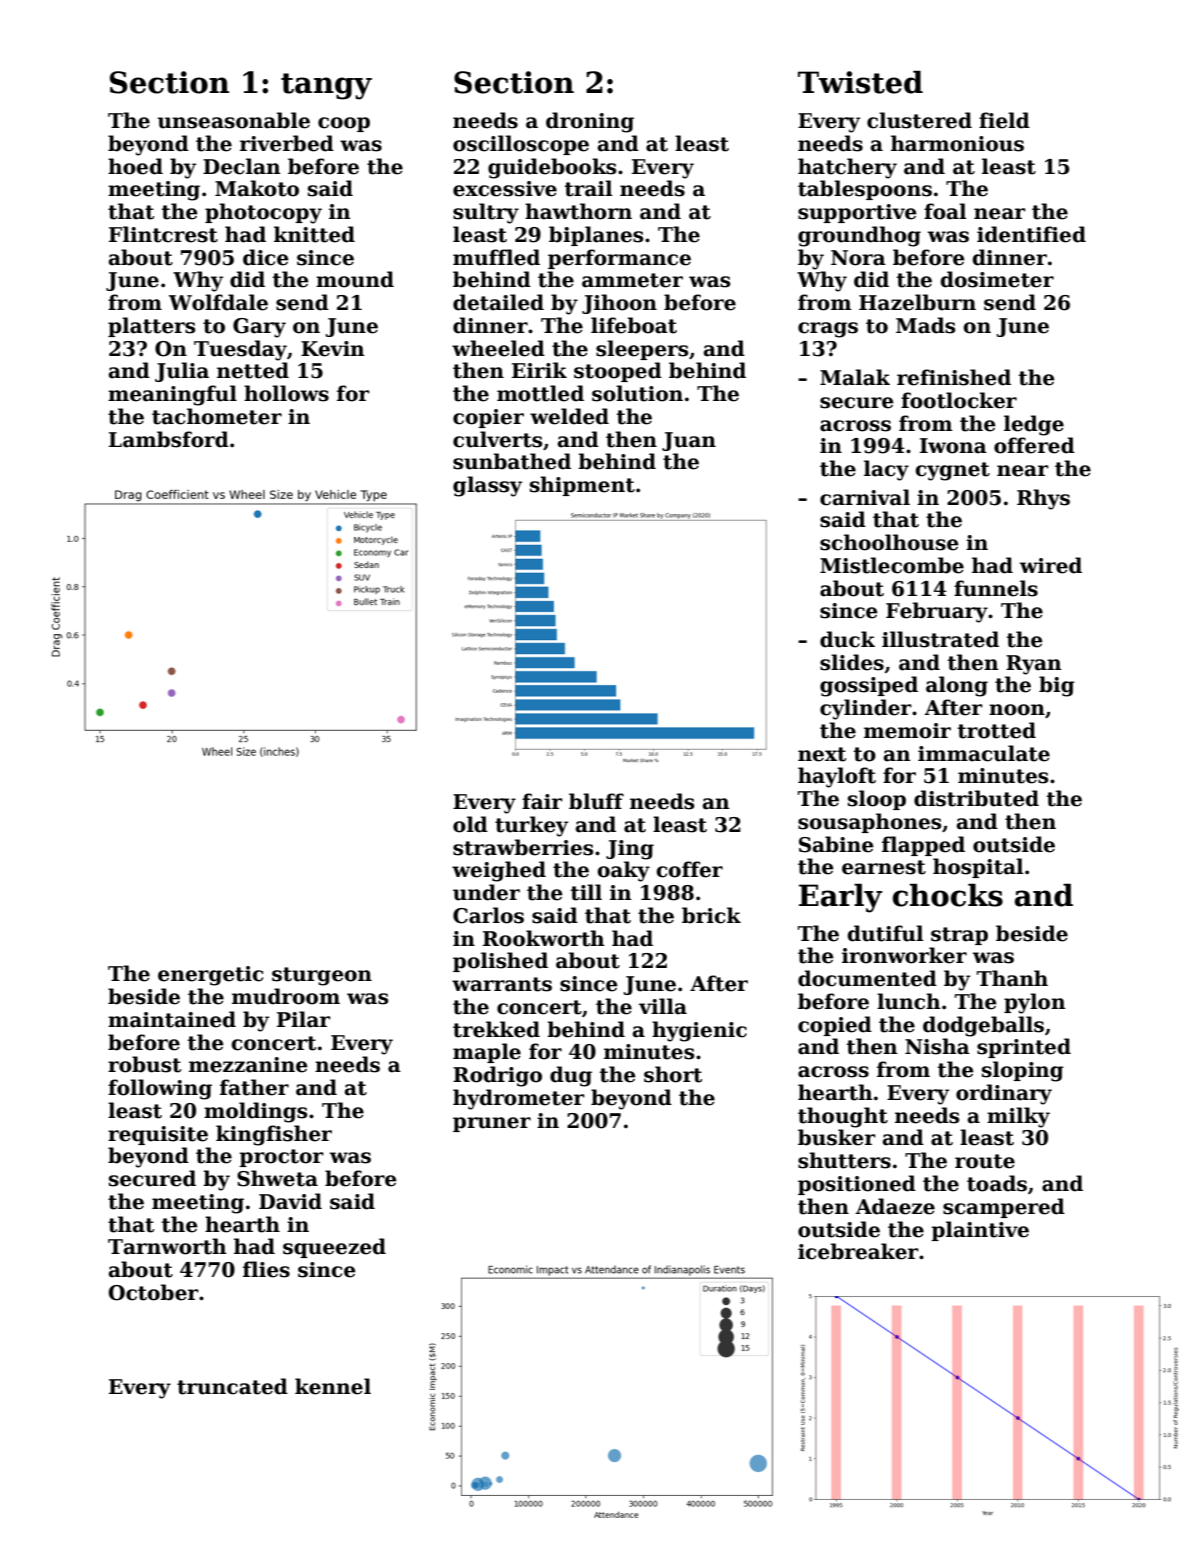  Describe the element at coordinates (218, 302) in the document. I see `Wolfdale` at that location.
